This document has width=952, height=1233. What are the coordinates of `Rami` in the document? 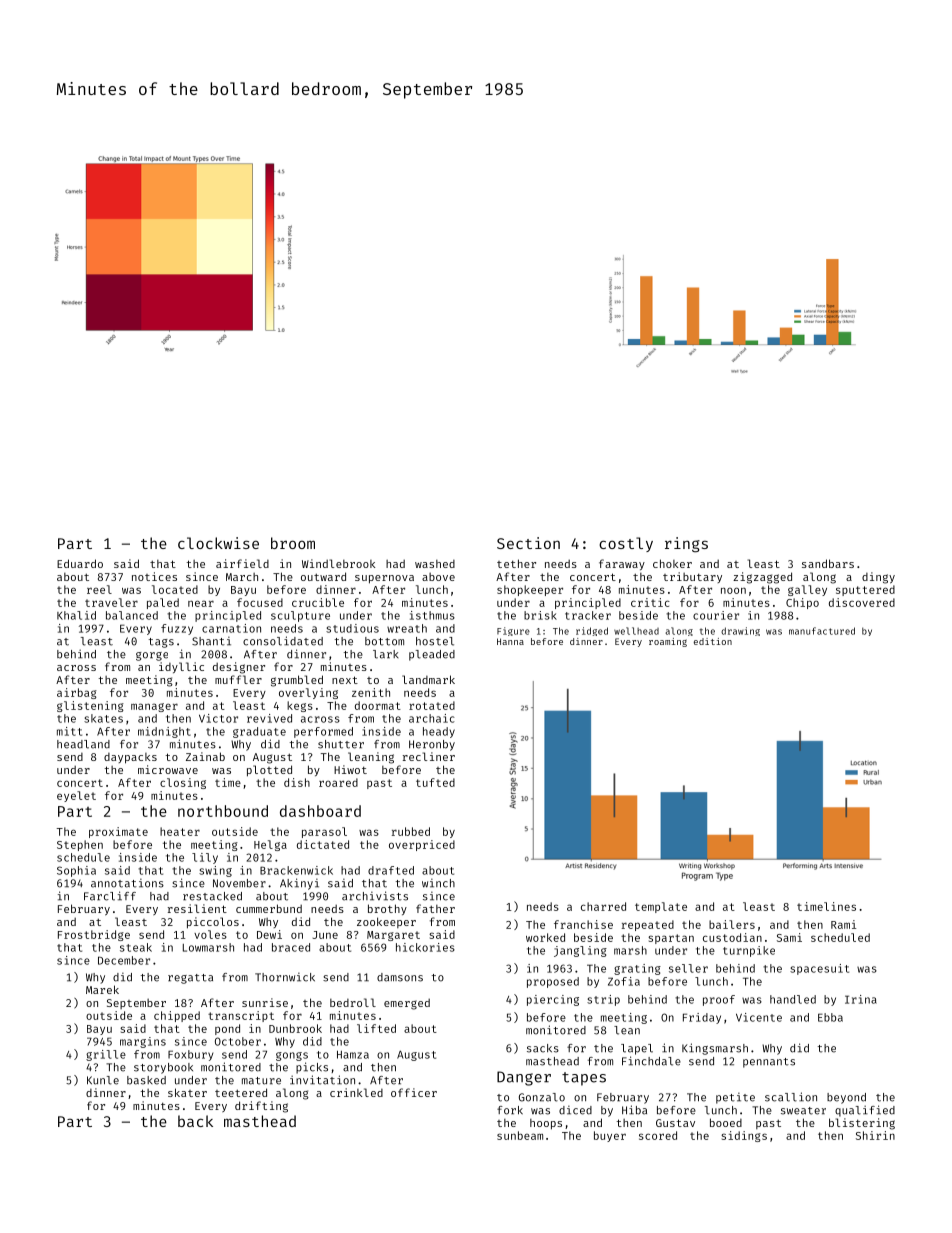 It's located at (843, 924).
